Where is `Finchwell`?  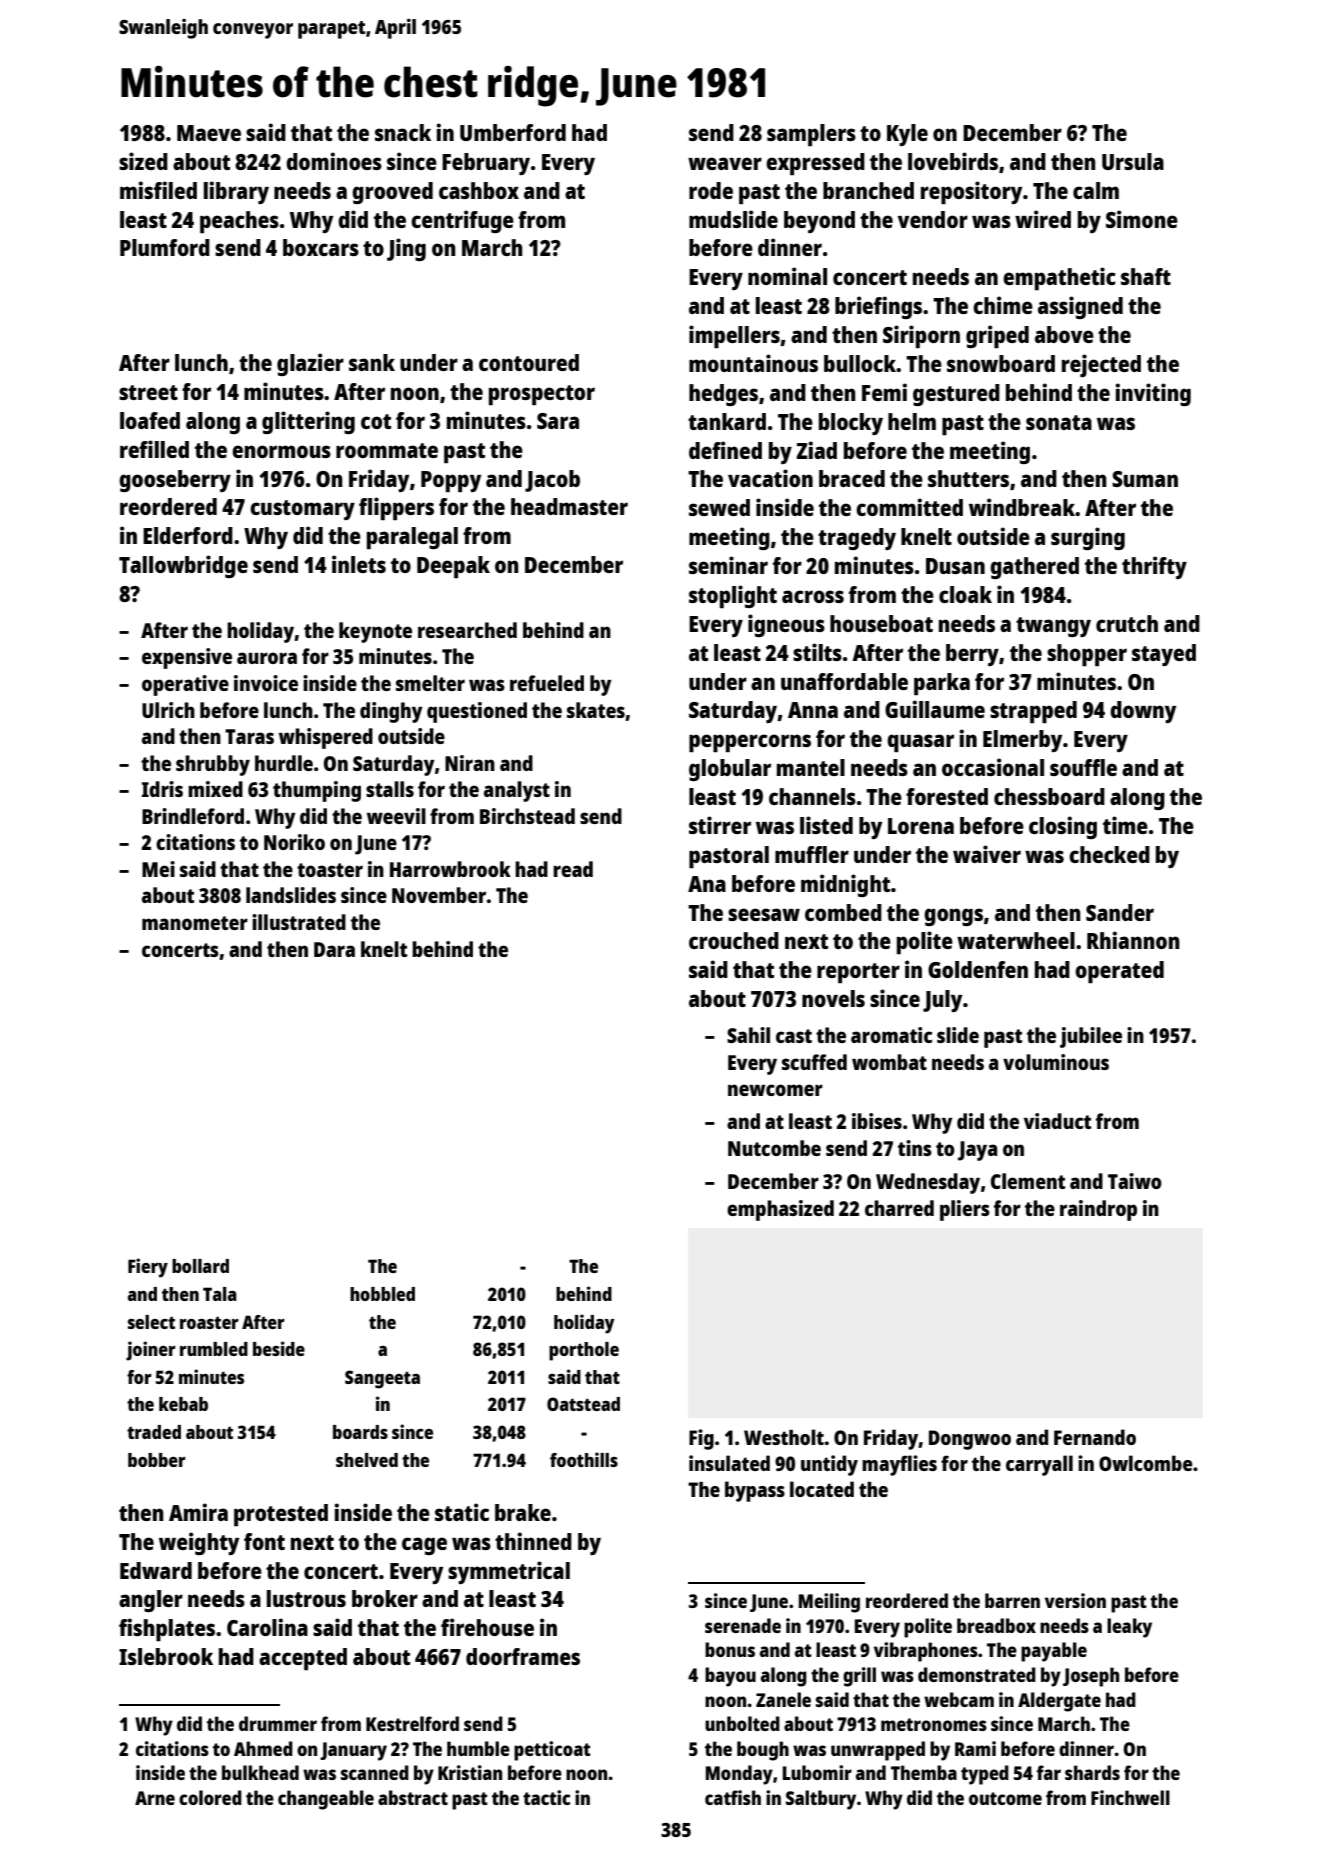
Finchwell is located at coordinates (1130, 1797).
